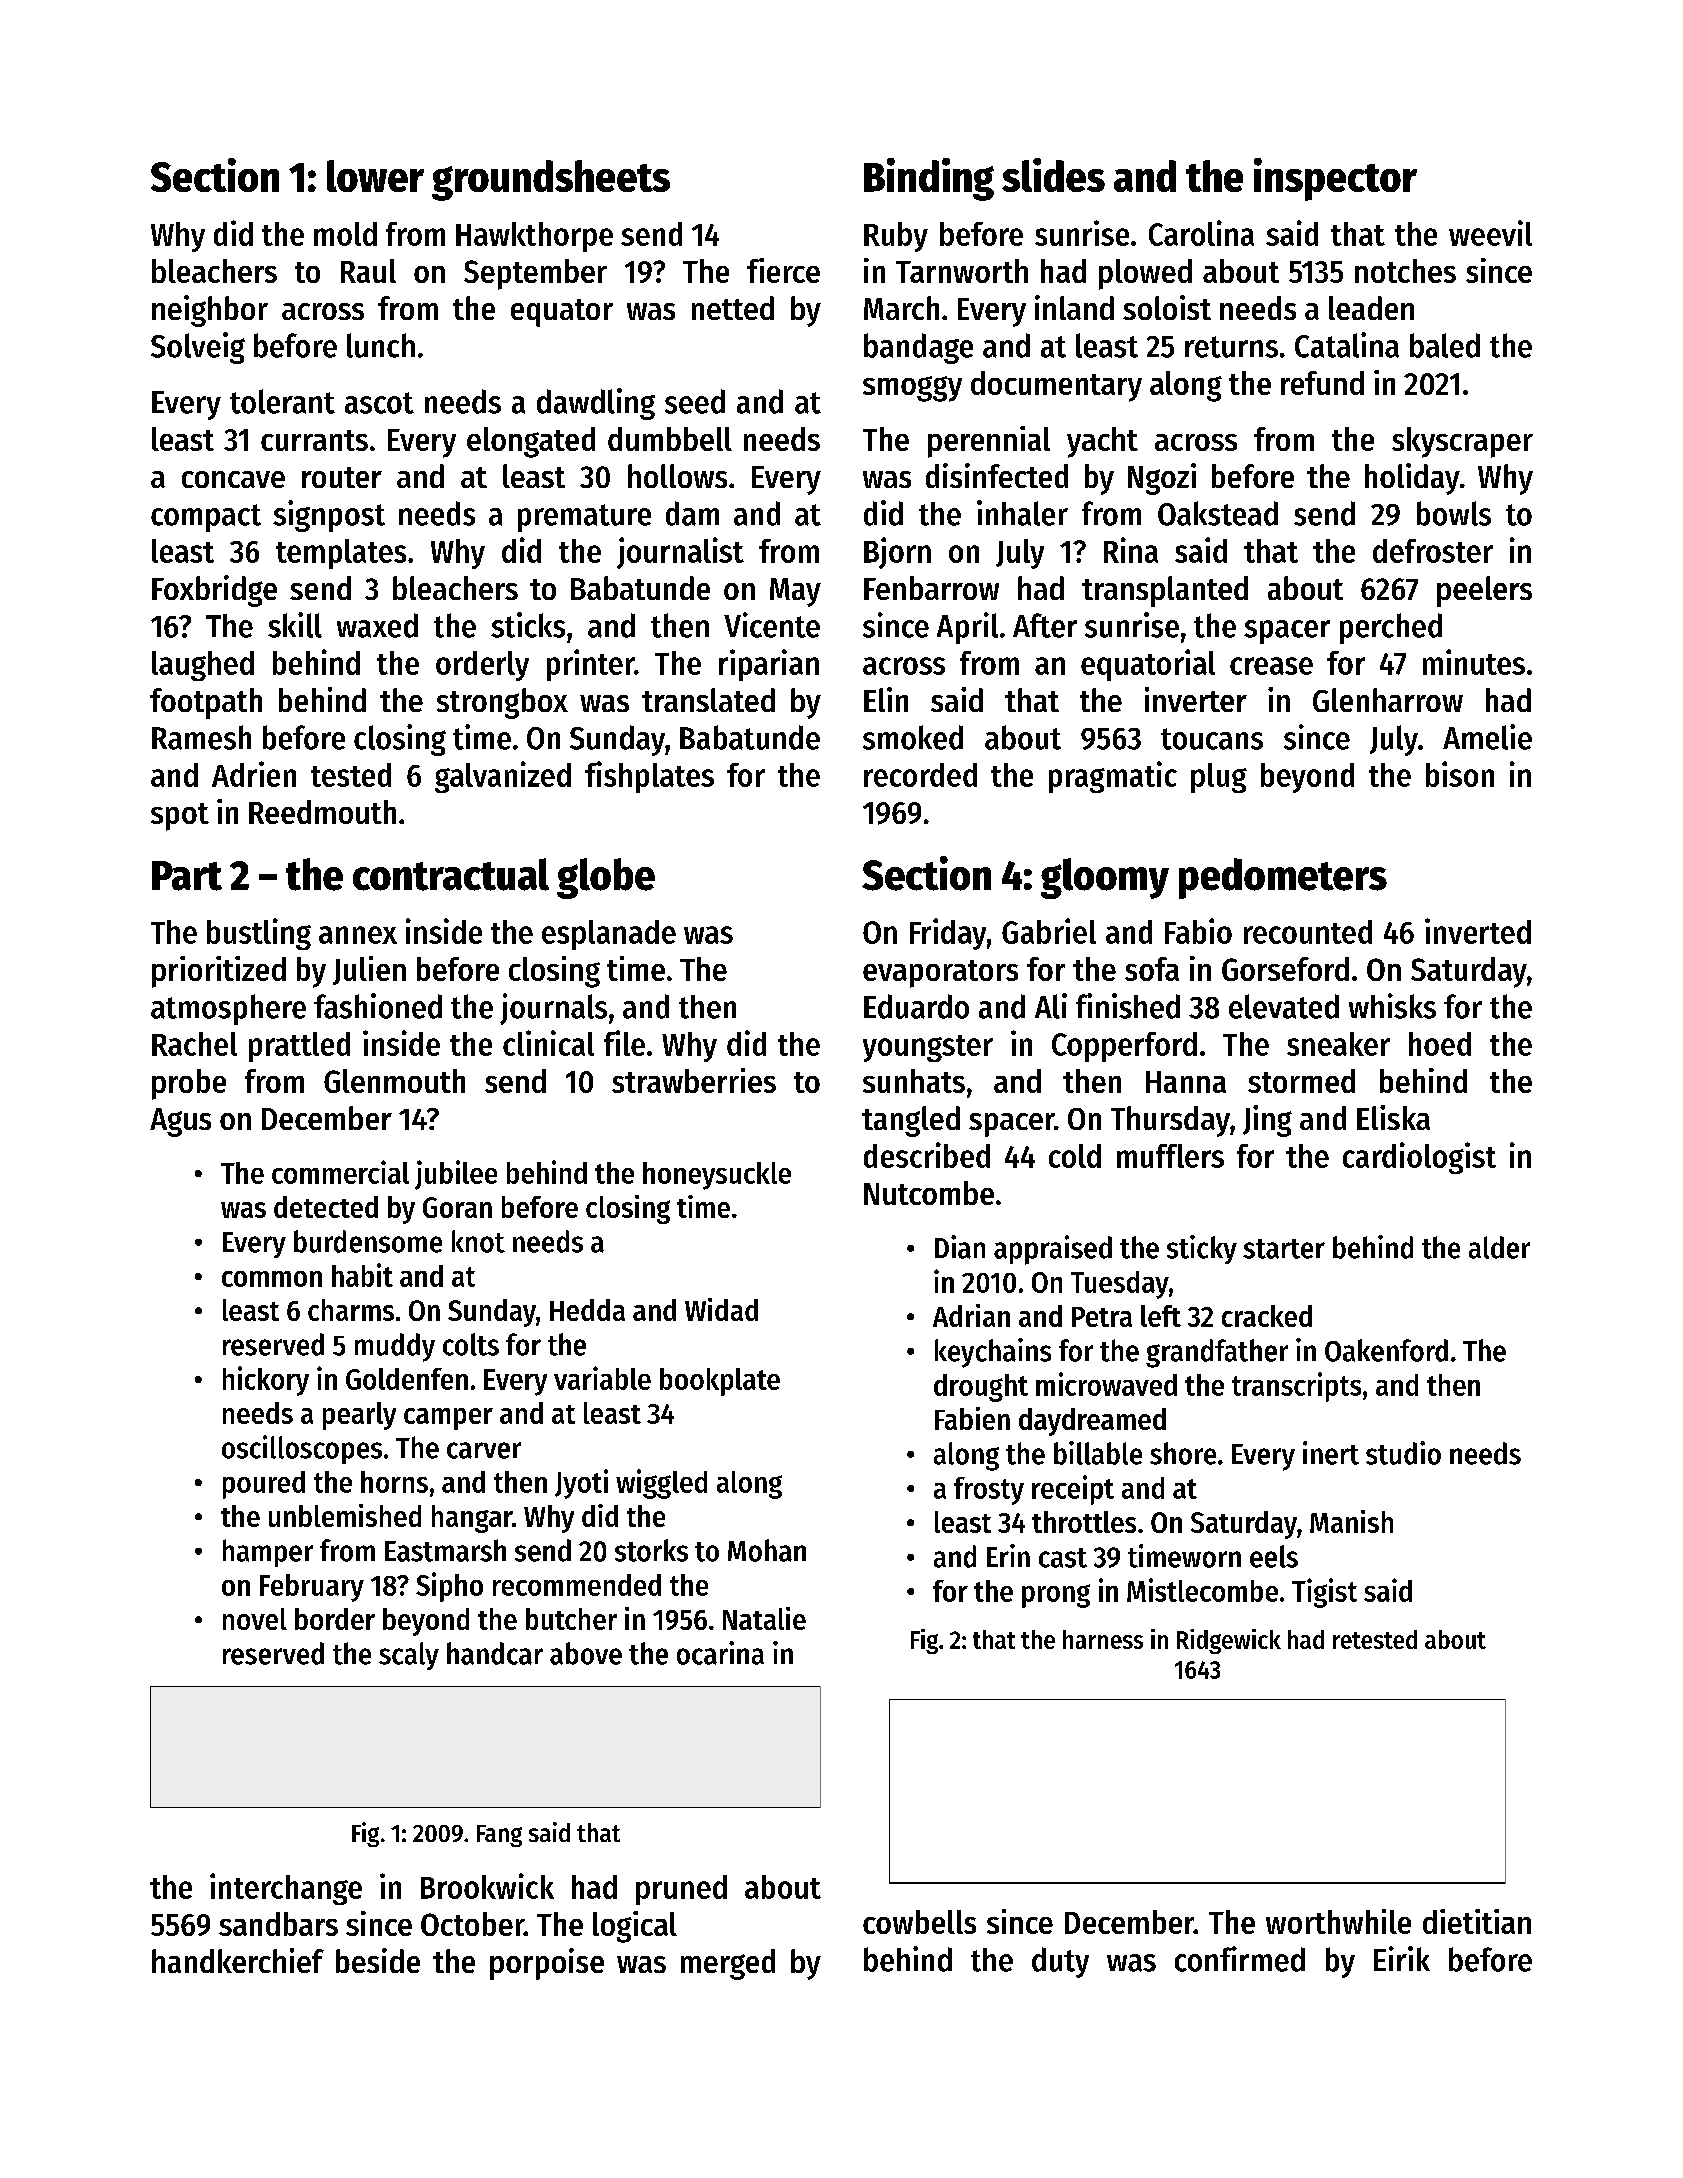 The height and width of the screenshot is (2178, 1683). Describe the element at coordinates (1388, 700) in the screenshot. I see `Glenharrow` at that location.
